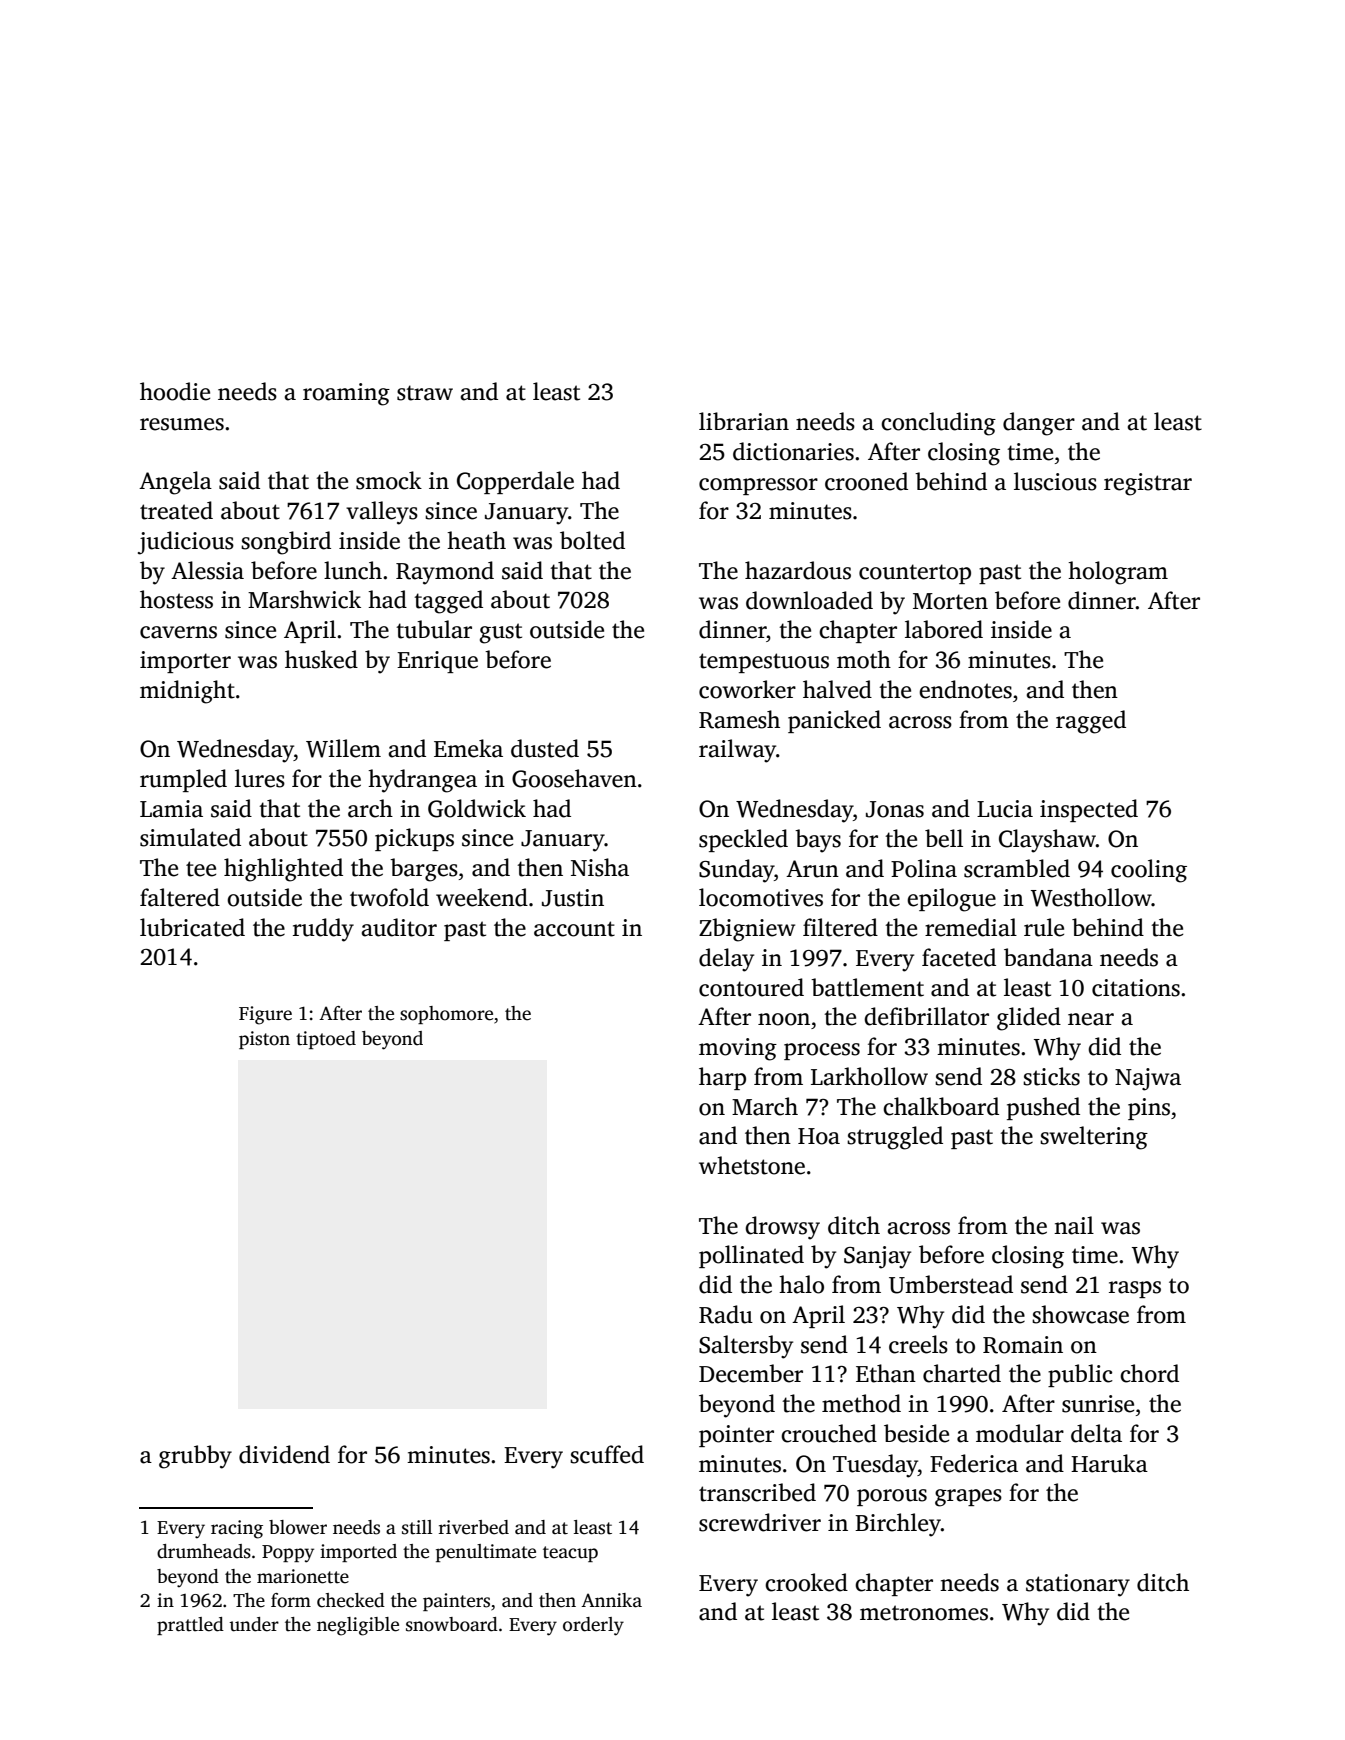  Describe the element at coordinates (971, 927) in the screenshot. I see `remedial` at that location.
